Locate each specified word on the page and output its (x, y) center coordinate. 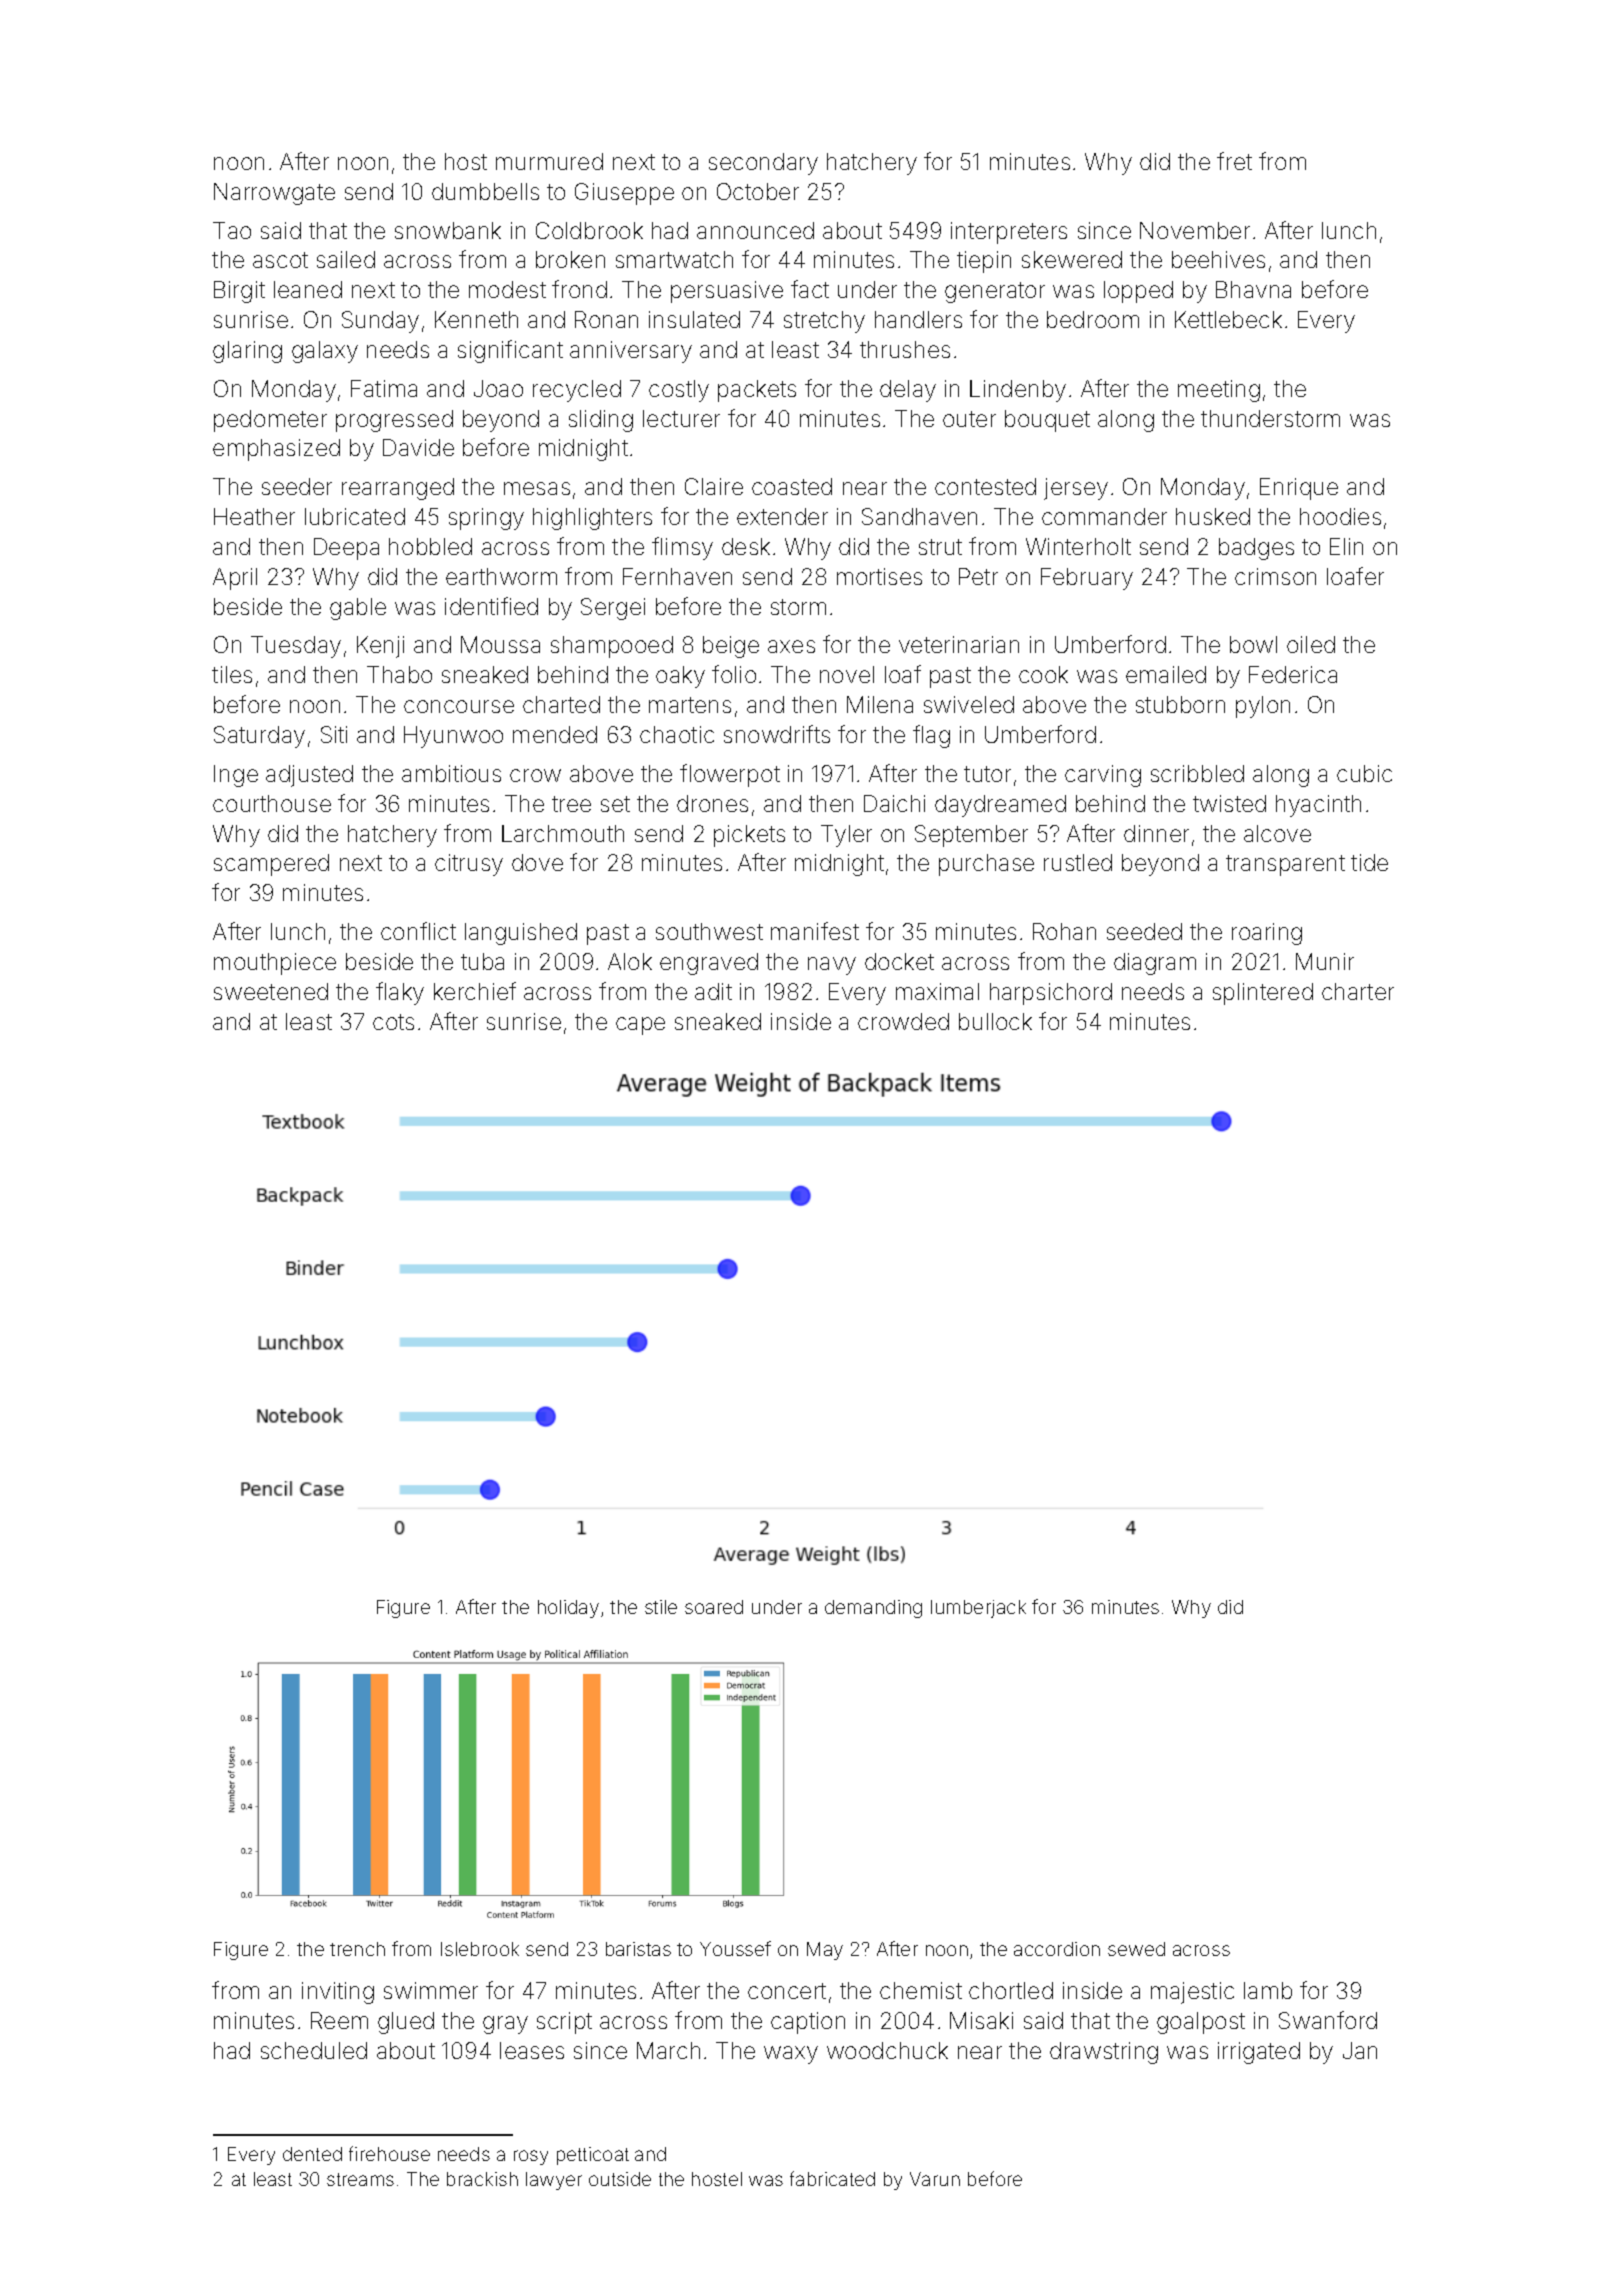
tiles (232, 674)
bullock (995, 1021)
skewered (1072, 259)
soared (714, 1607)
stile (661, 1607)
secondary (763, 164)
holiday (568, 1609)
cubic (1364, 773)
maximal (937, 991)
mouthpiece (275, 964)
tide (1369, 862)
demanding (873, 1609)
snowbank (448, 230)
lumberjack (978, 1609)
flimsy (682, 548)
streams (360, 2179)
